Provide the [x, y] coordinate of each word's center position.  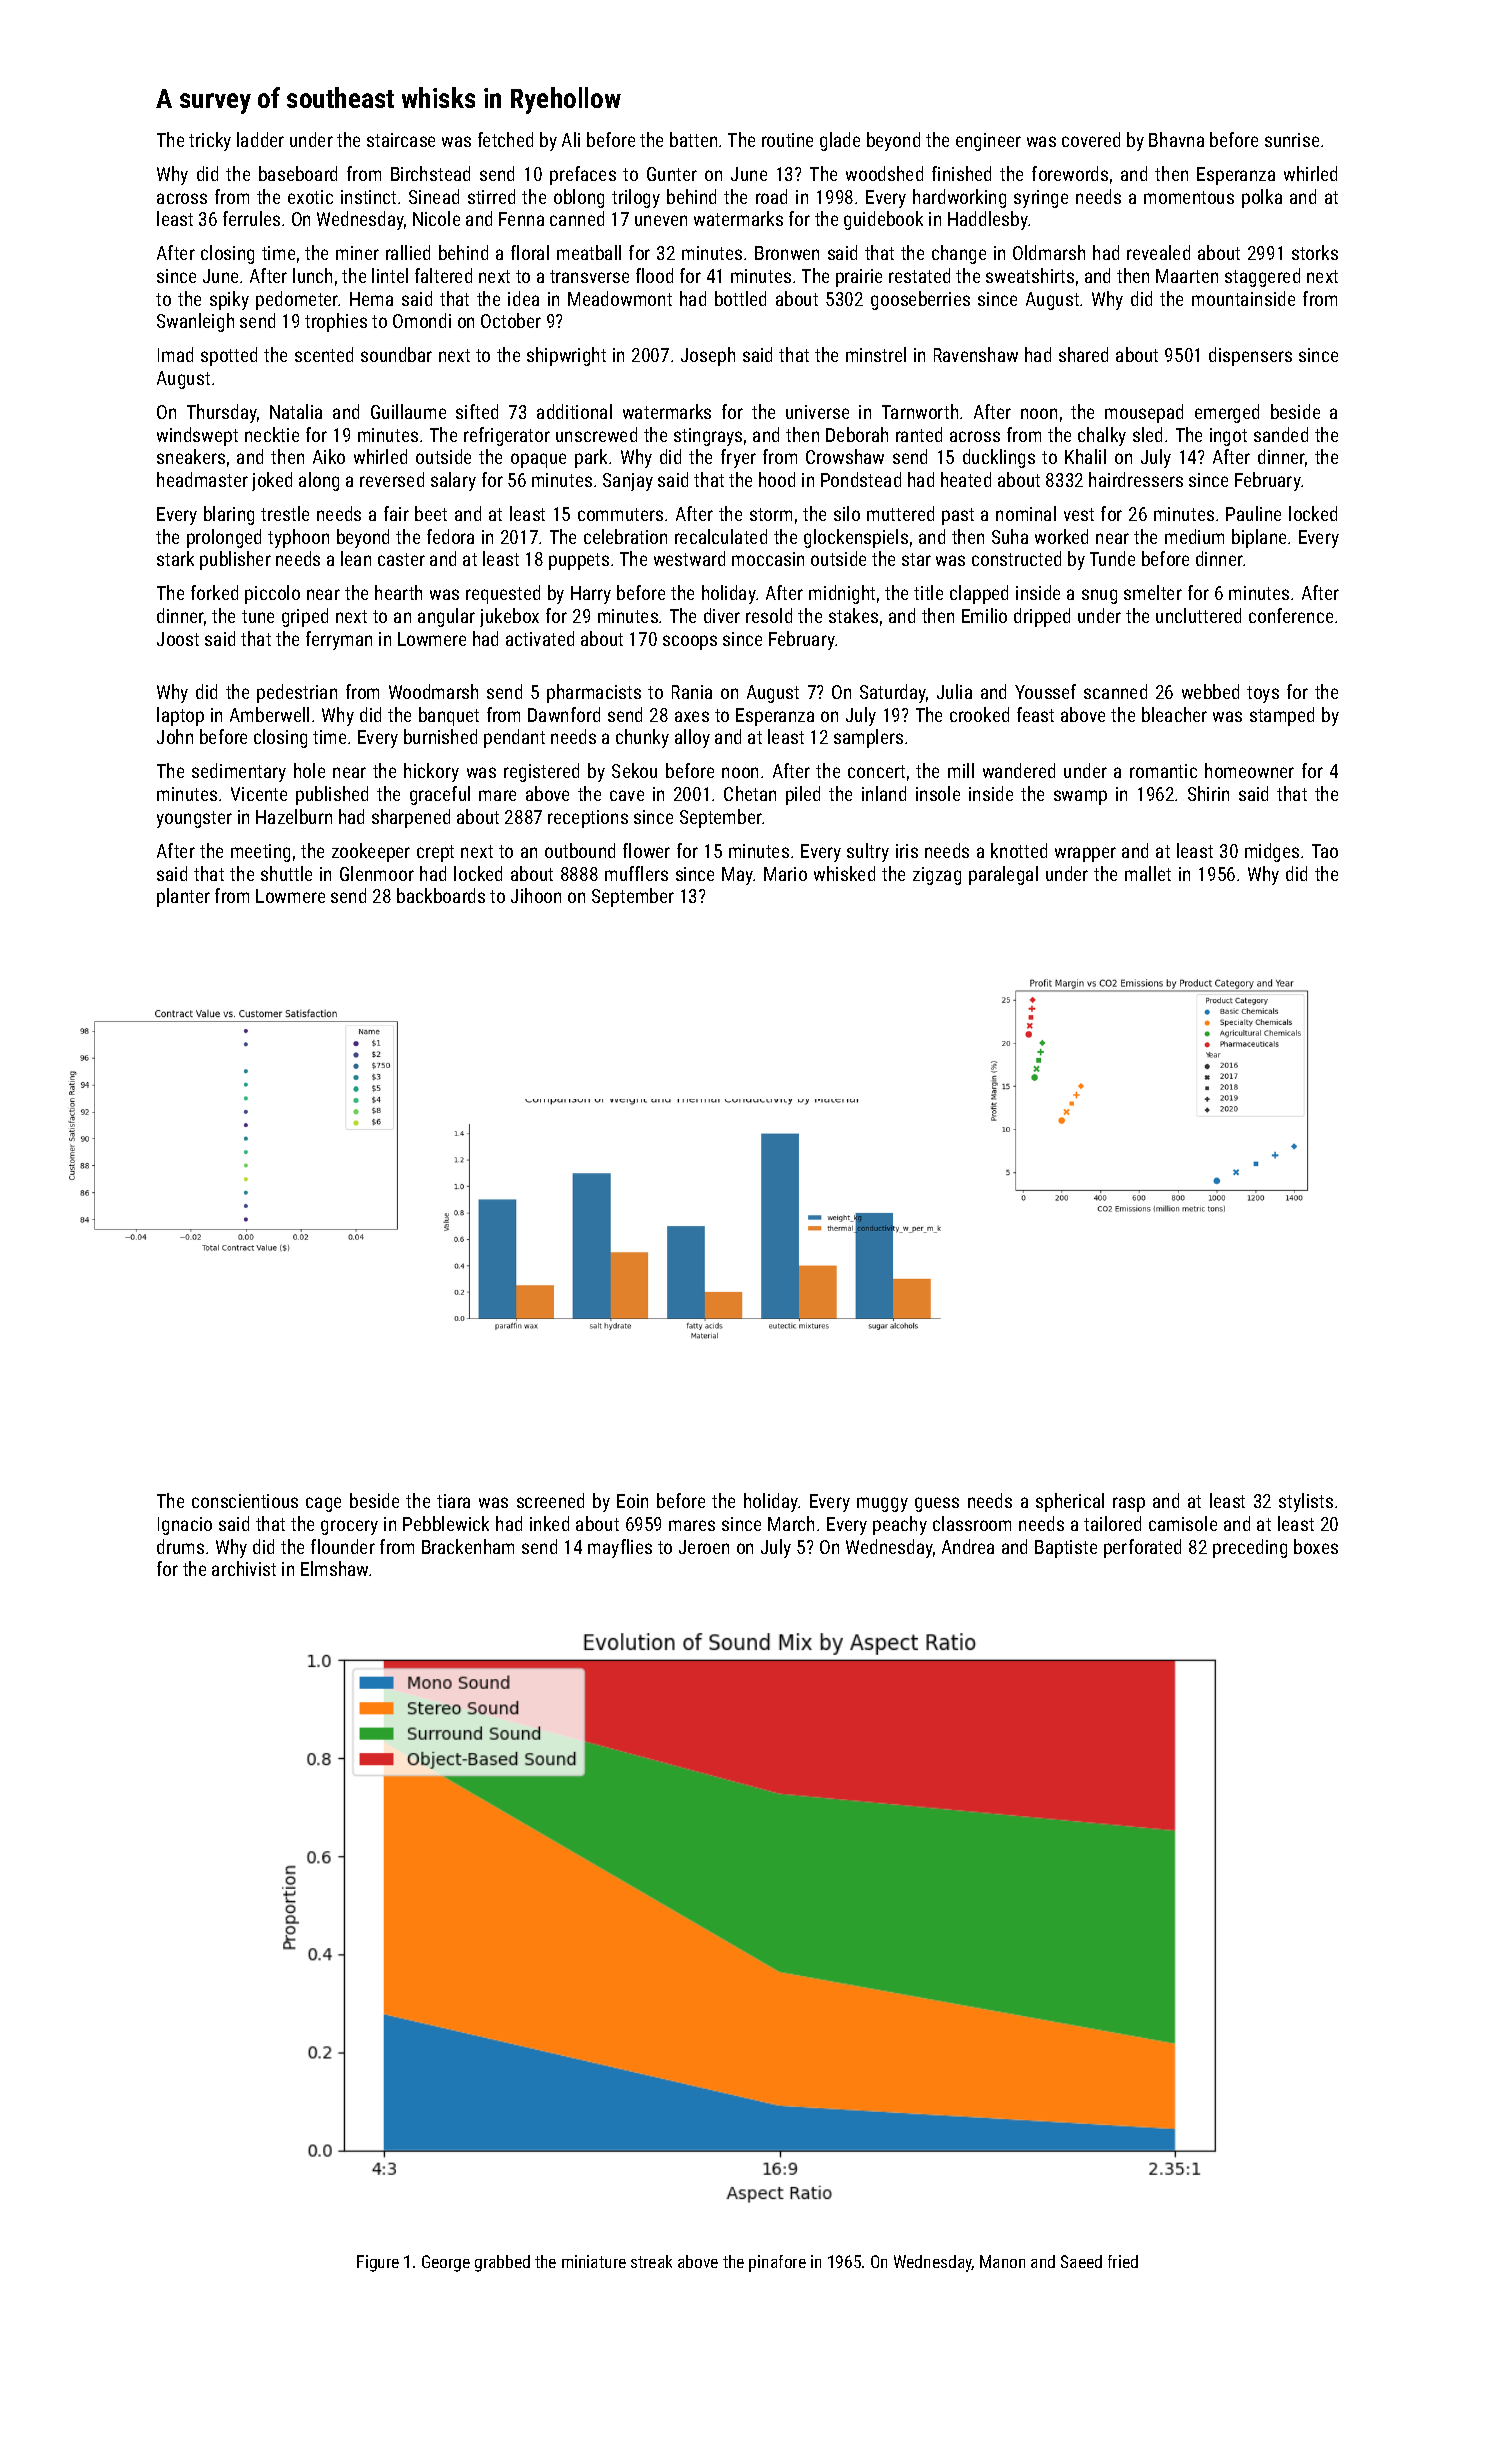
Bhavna [1176, 139]
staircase [401, 140]
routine [787, 140]
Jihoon [536, 895]
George [446, 2263]
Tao [1325, 851]
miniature [594, 2261]
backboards [441, 895]
